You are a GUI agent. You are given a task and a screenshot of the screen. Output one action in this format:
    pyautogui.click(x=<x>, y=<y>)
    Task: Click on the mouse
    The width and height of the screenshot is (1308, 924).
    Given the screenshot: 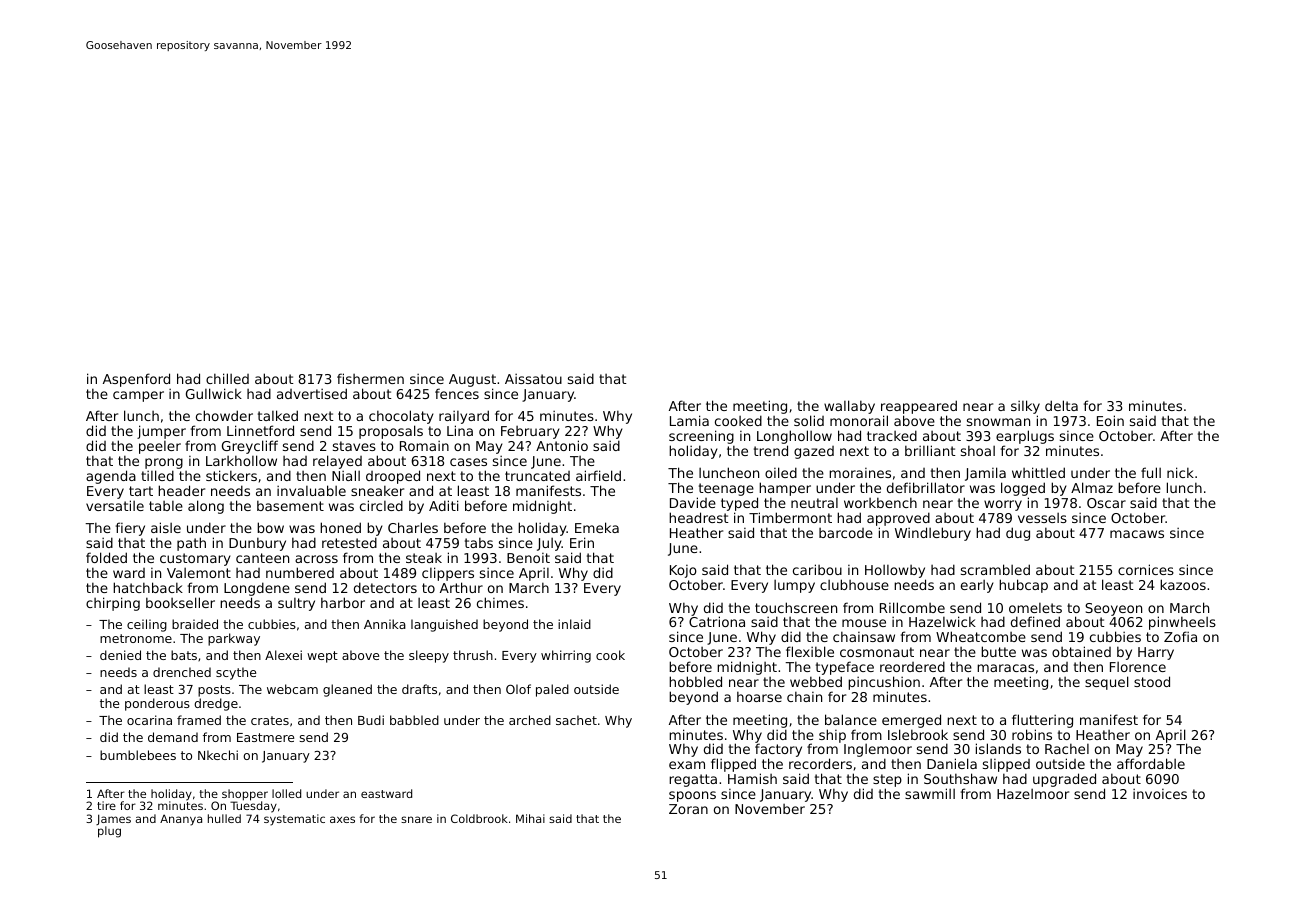 What is the action you would take?
    pyautogui.click(x=864, y=623)
